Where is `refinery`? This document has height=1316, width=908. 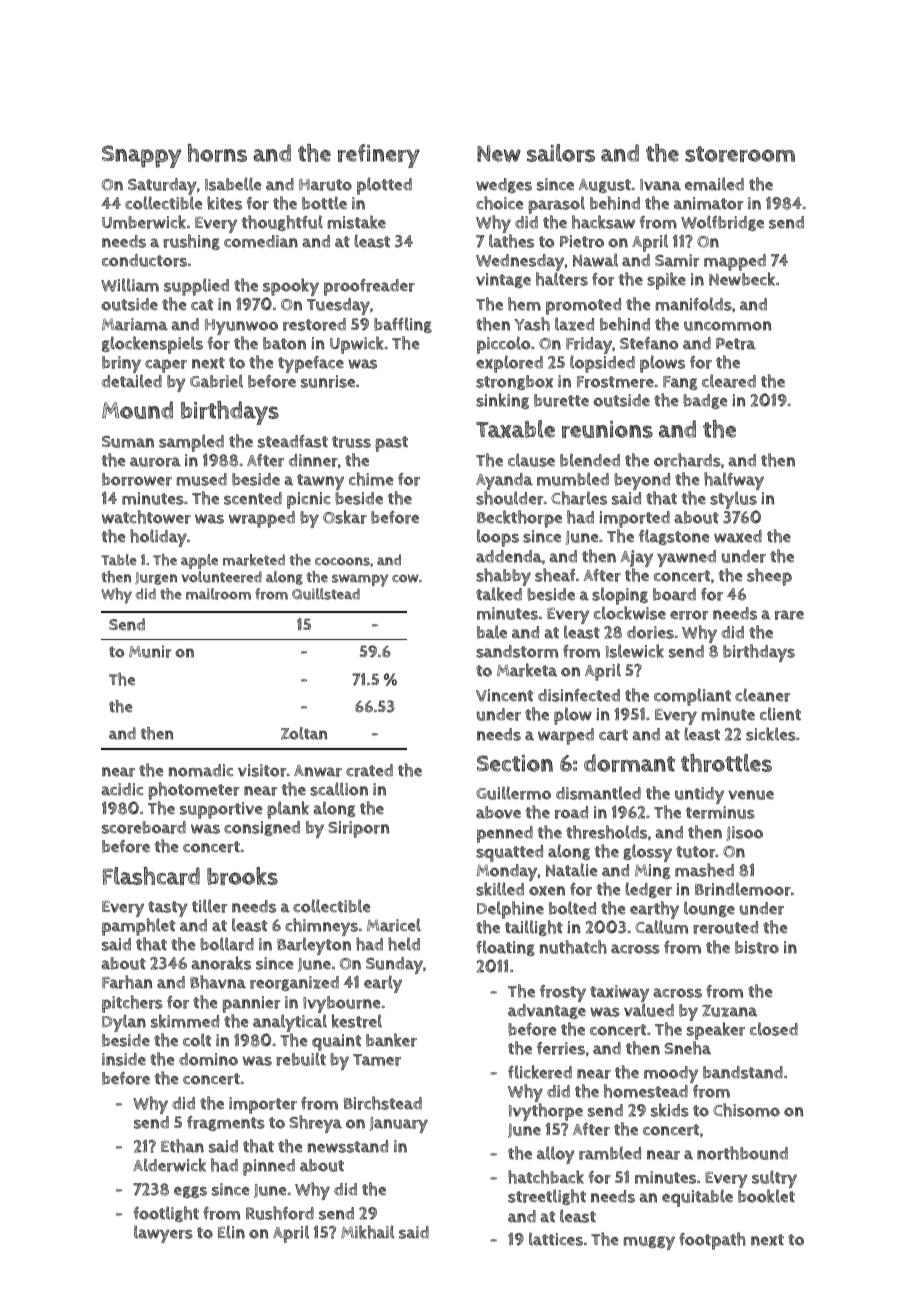 refinery is located at coordinates (379, 156).
